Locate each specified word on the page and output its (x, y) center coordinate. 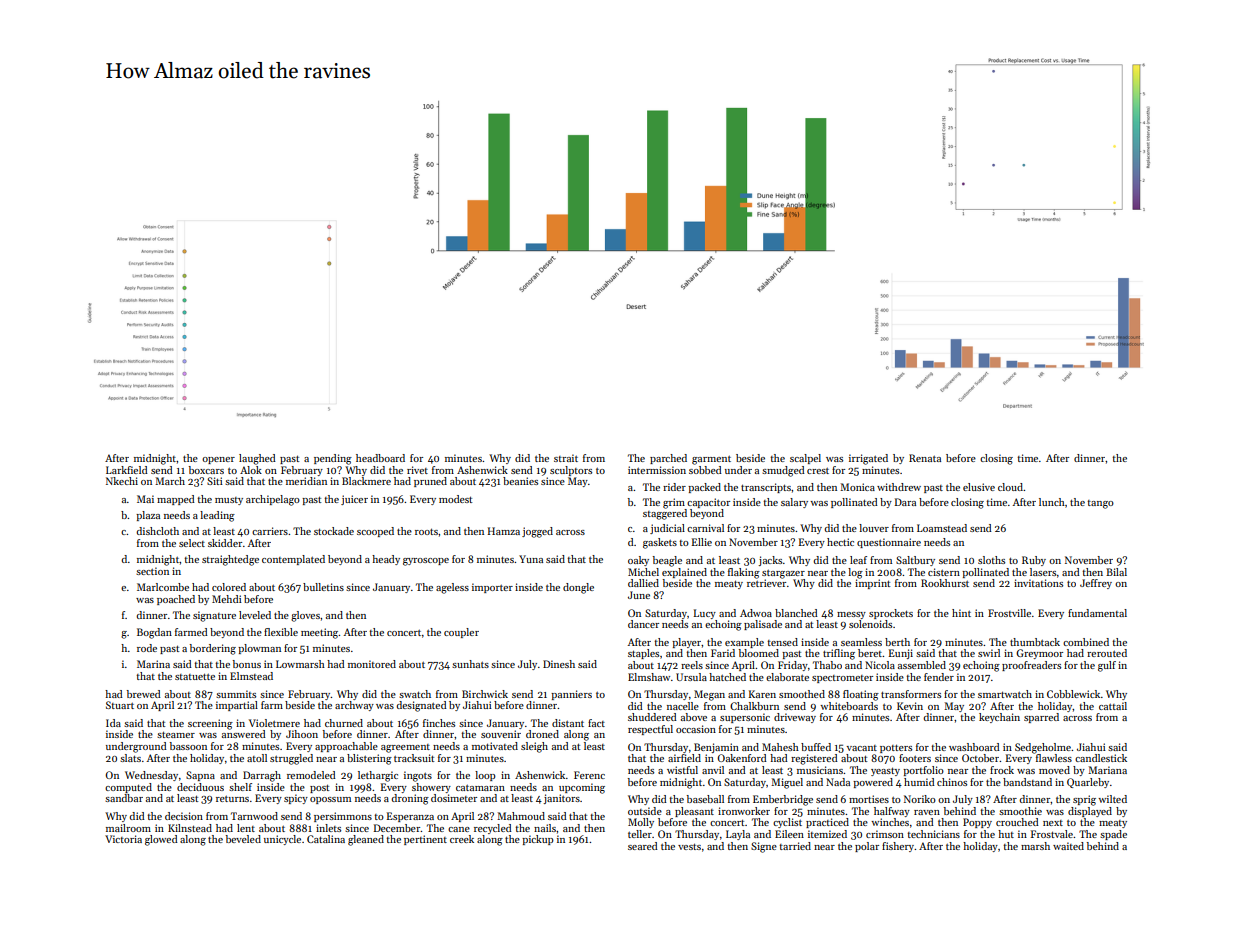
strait (566, 458)
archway (354, 706)
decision (184, 816)
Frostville (1009, 613)
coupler (461, 633)
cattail (1113, 706)
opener (218, 460)
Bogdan (154, 633)
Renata (925, 458)
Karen (762, 694)
